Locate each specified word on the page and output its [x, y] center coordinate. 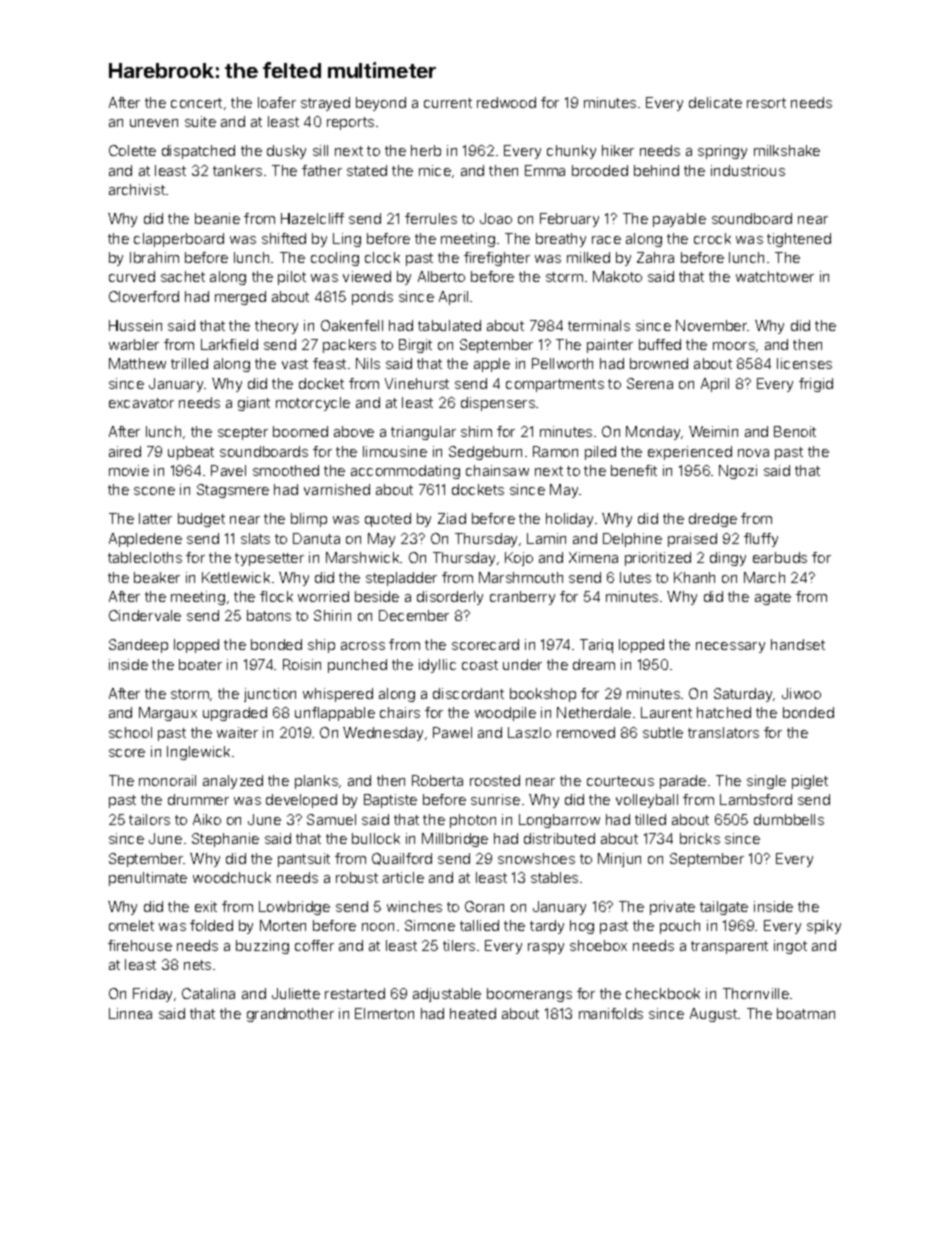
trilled [189, 363]
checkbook [663, 993]
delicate [715, 102]
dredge [713, 520]
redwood [506, 102]
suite [200, 121]
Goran [484, 906]
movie [129, 470]
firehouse [140, 945]
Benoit [795, 431]
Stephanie [225, 840]
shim [476, 431]
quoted [388, 520]
